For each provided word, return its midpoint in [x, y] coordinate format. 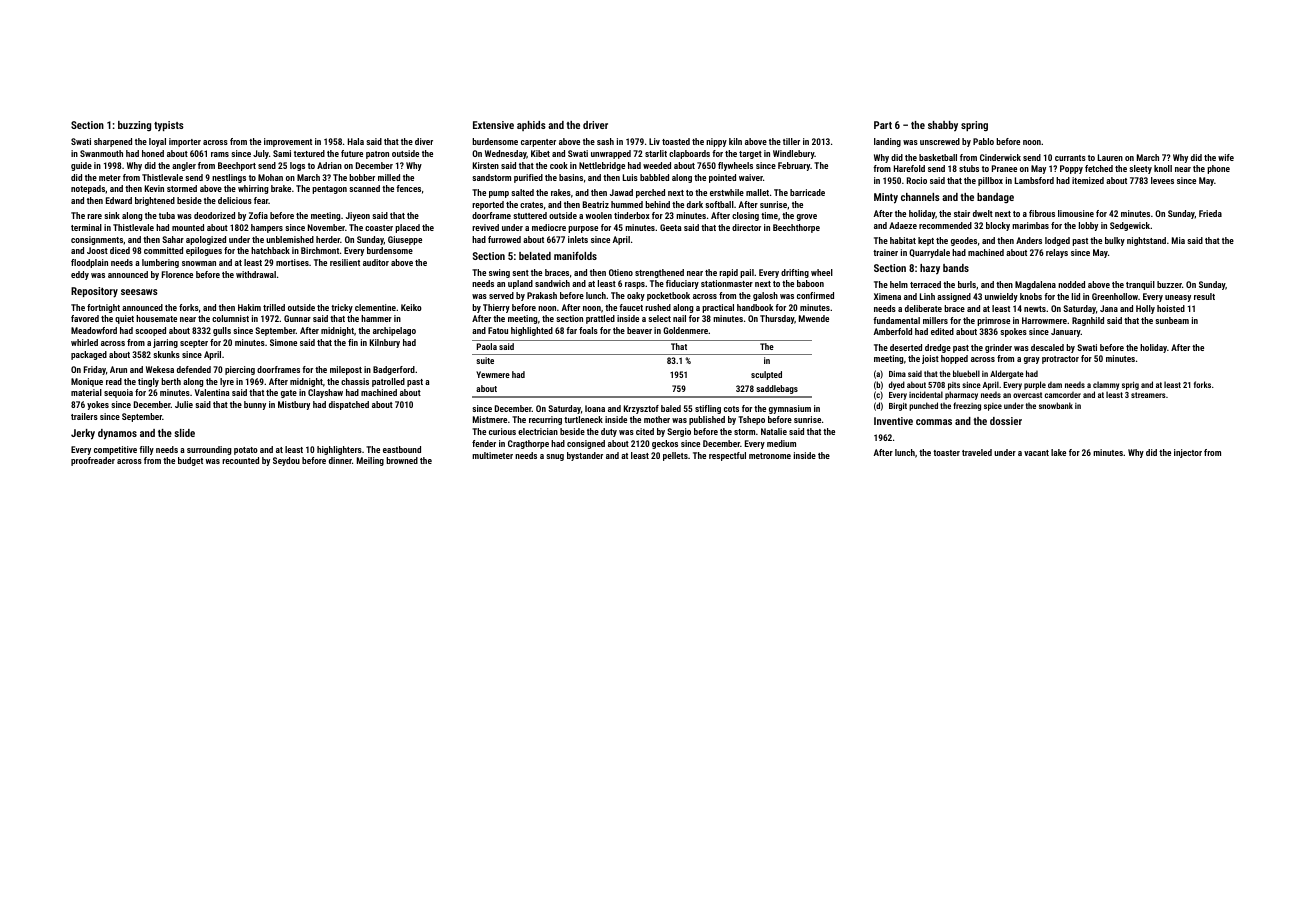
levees [1162, 180]
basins [571, 177]
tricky [342, 308]
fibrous [1042, 213]
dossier [1006, 421]
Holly [1145, 309]
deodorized [214, 215]
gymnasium [790, 409]
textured [309, 153]
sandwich [552, 283]
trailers [84, 416]
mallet [757, 192]
